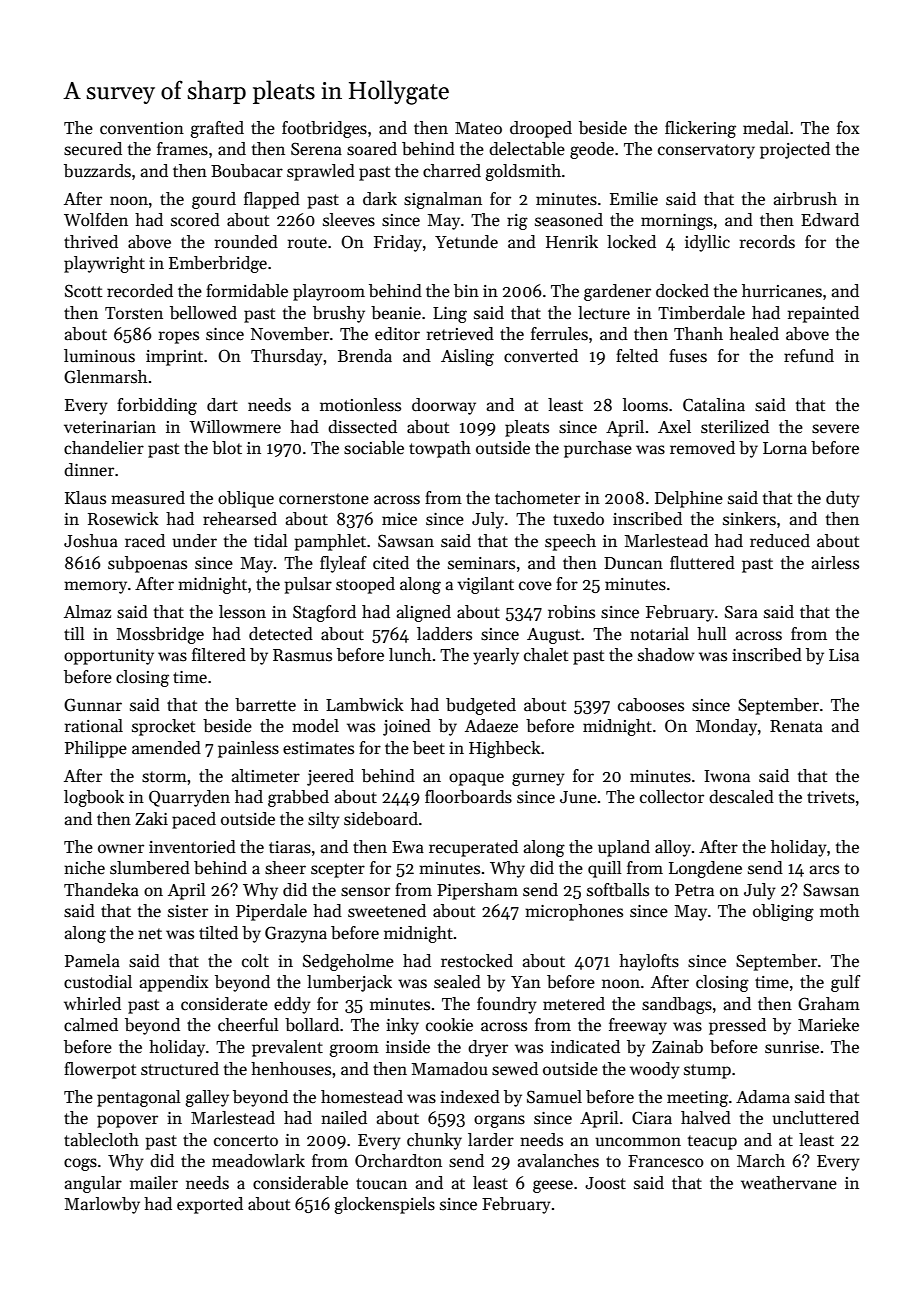 The height and width of the screenshot is (1308, 924). Describe the element at coordinates (246, 242) in the screenshot. I see `rounded` at that location.
